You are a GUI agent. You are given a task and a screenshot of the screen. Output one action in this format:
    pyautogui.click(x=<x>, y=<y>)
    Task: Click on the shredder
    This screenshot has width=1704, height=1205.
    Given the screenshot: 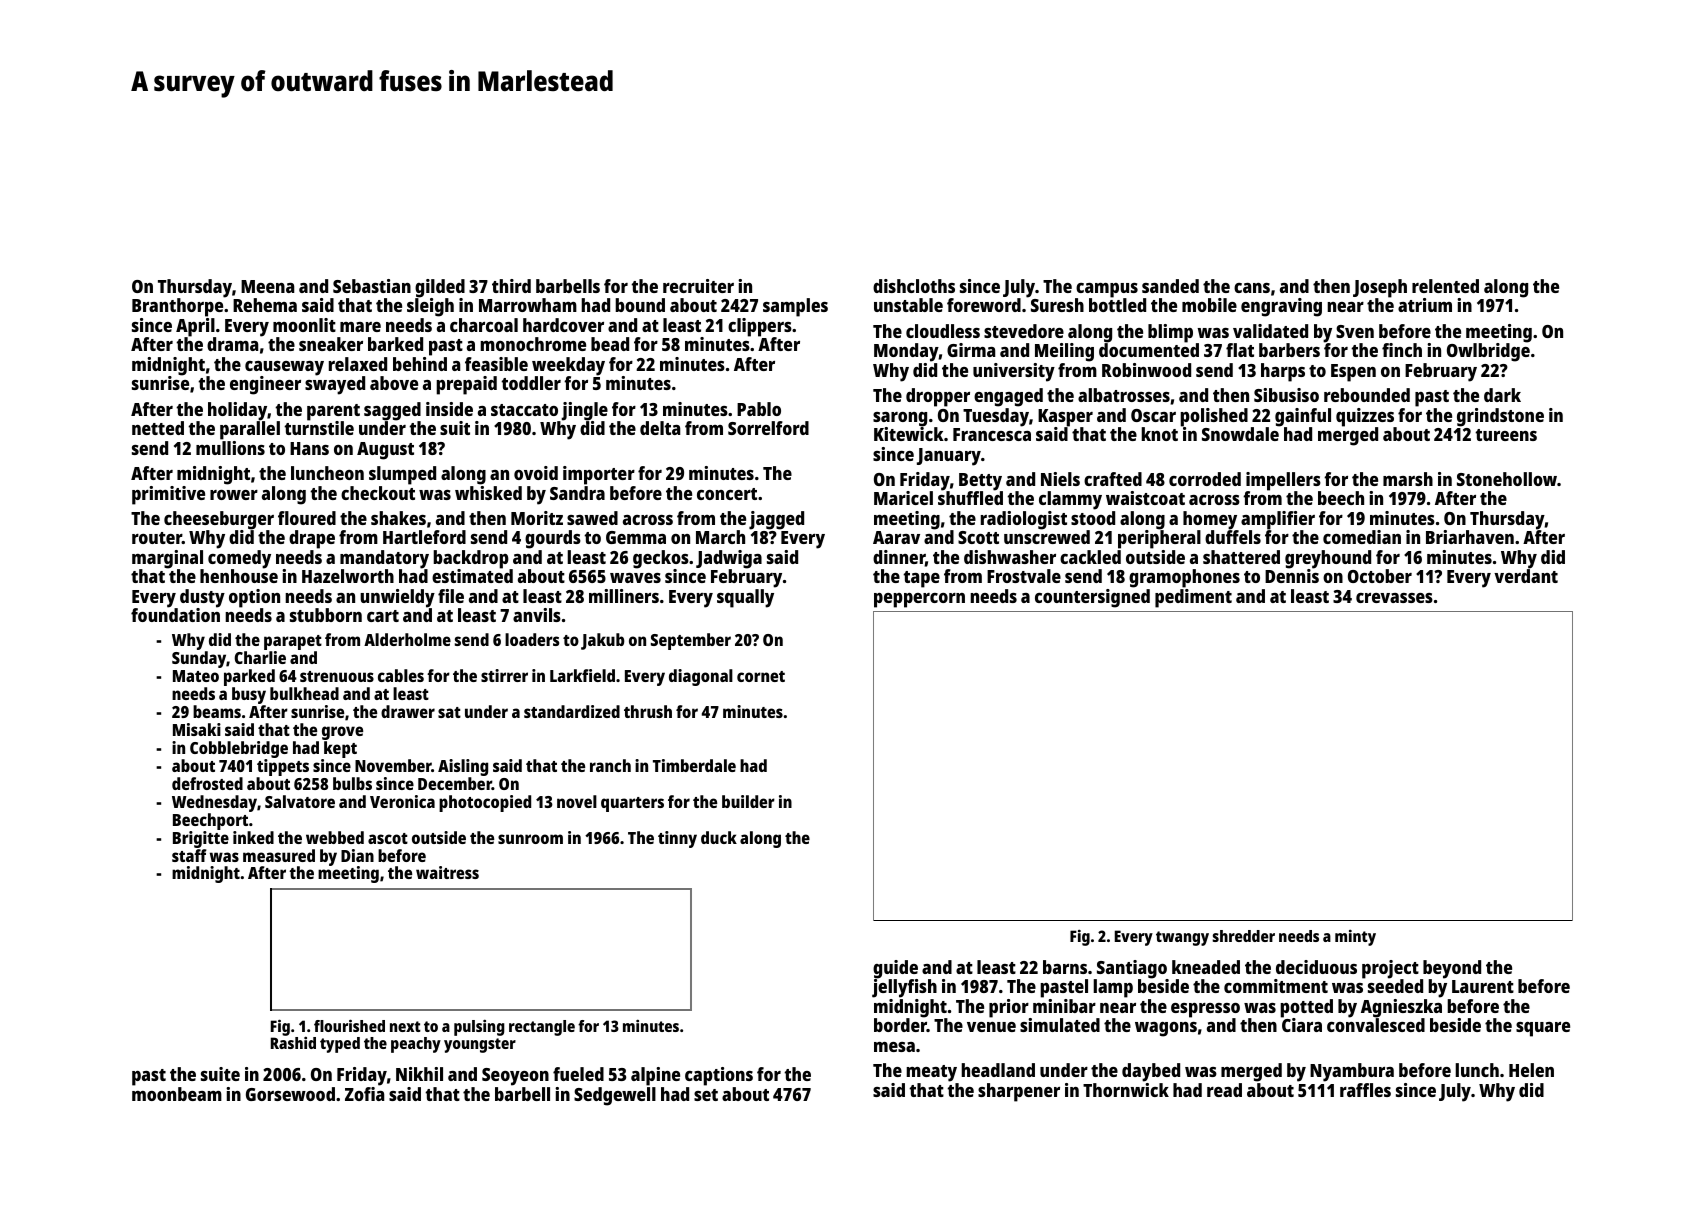 What is the action you would take?
    pyautogui.click(x=1243, y=936)
